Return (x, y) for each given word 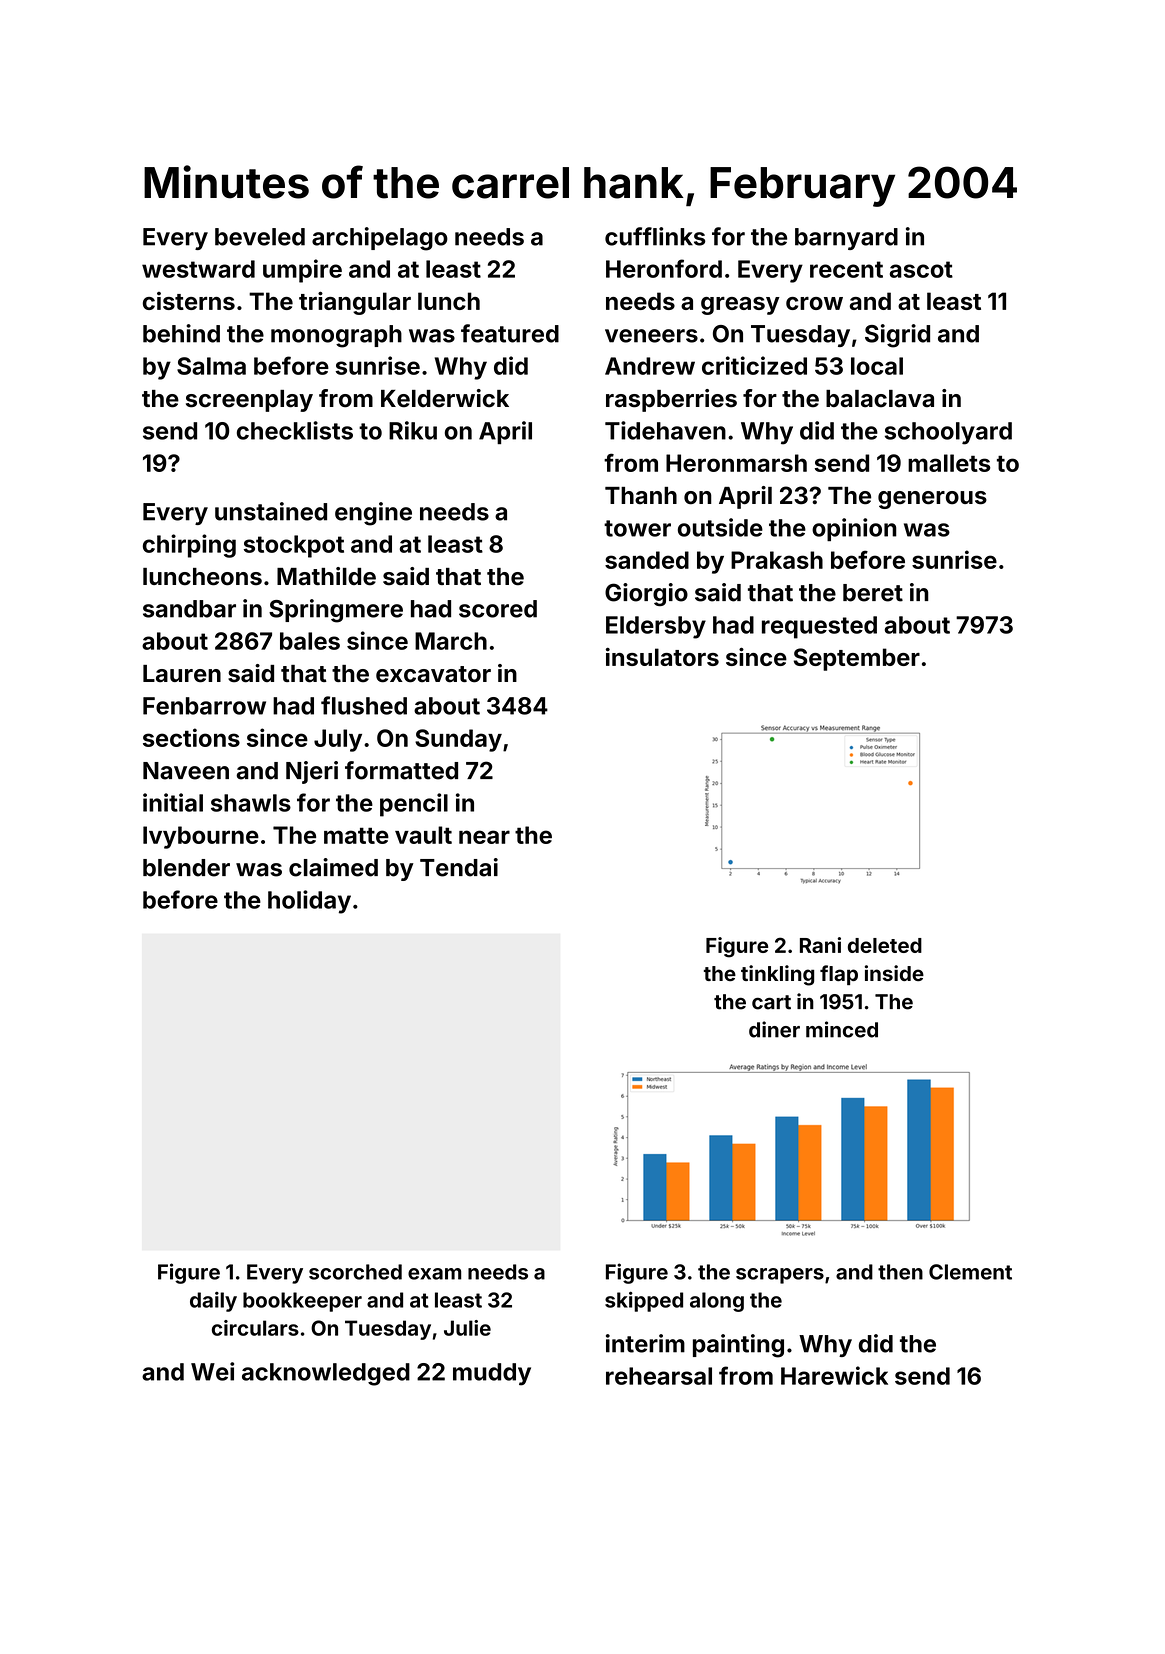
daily (213, 1302)
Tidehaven (665, 430)
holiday (309, 902)
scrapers (780, 1276)
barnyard (846, 239)
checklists (295, 430)
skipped (644, 1301)
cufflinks (655, 236)
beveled (260, 237)
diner (774, 1029)
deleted (885, 945)
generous (932, 500)
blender (186, 868)
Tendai (459, 867)
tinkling (777, 975)
